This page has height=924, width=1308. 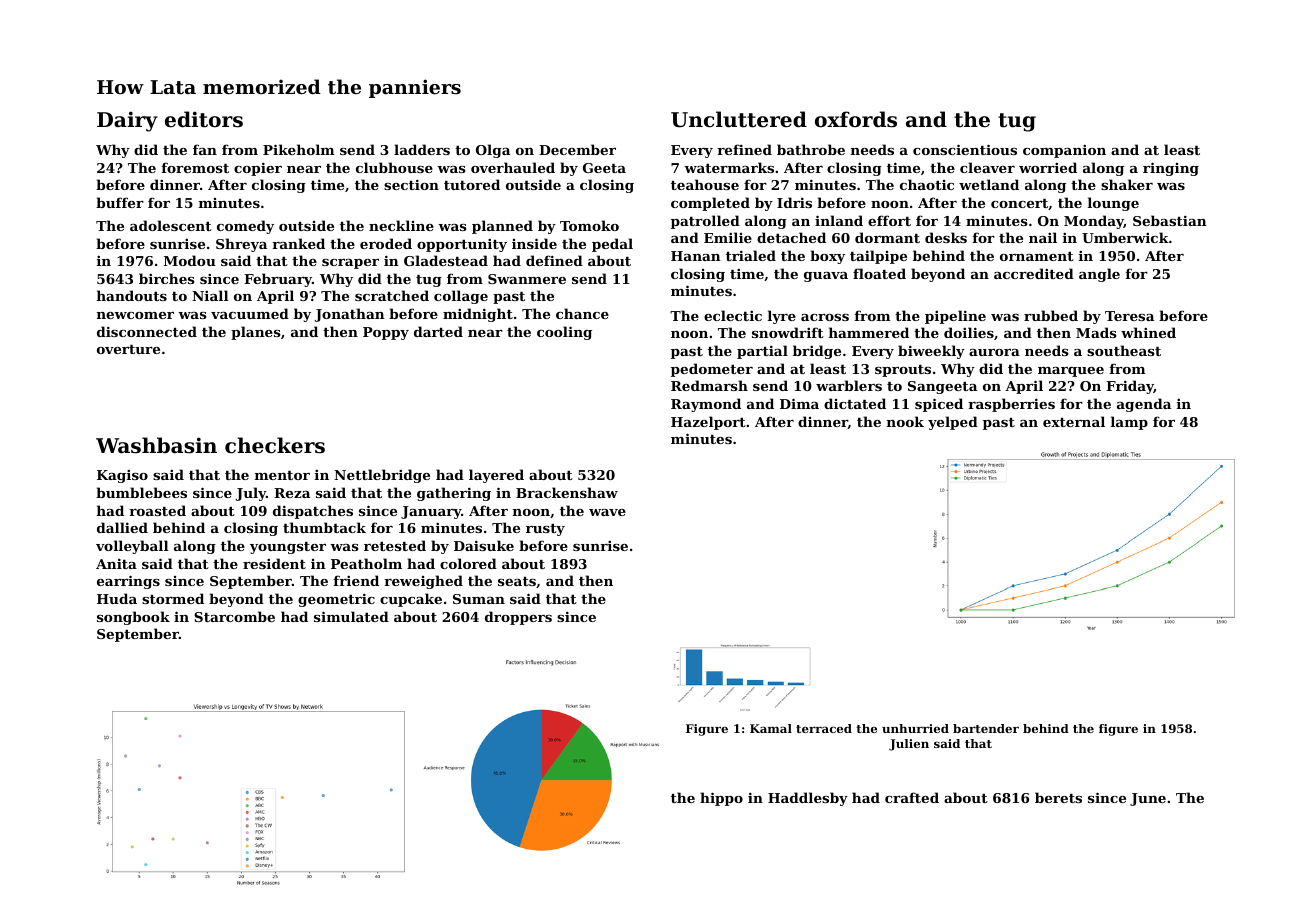 What do you see at coordinates (986, 728) in the page?
I see `bartender` at bounding box center [986, 728].
